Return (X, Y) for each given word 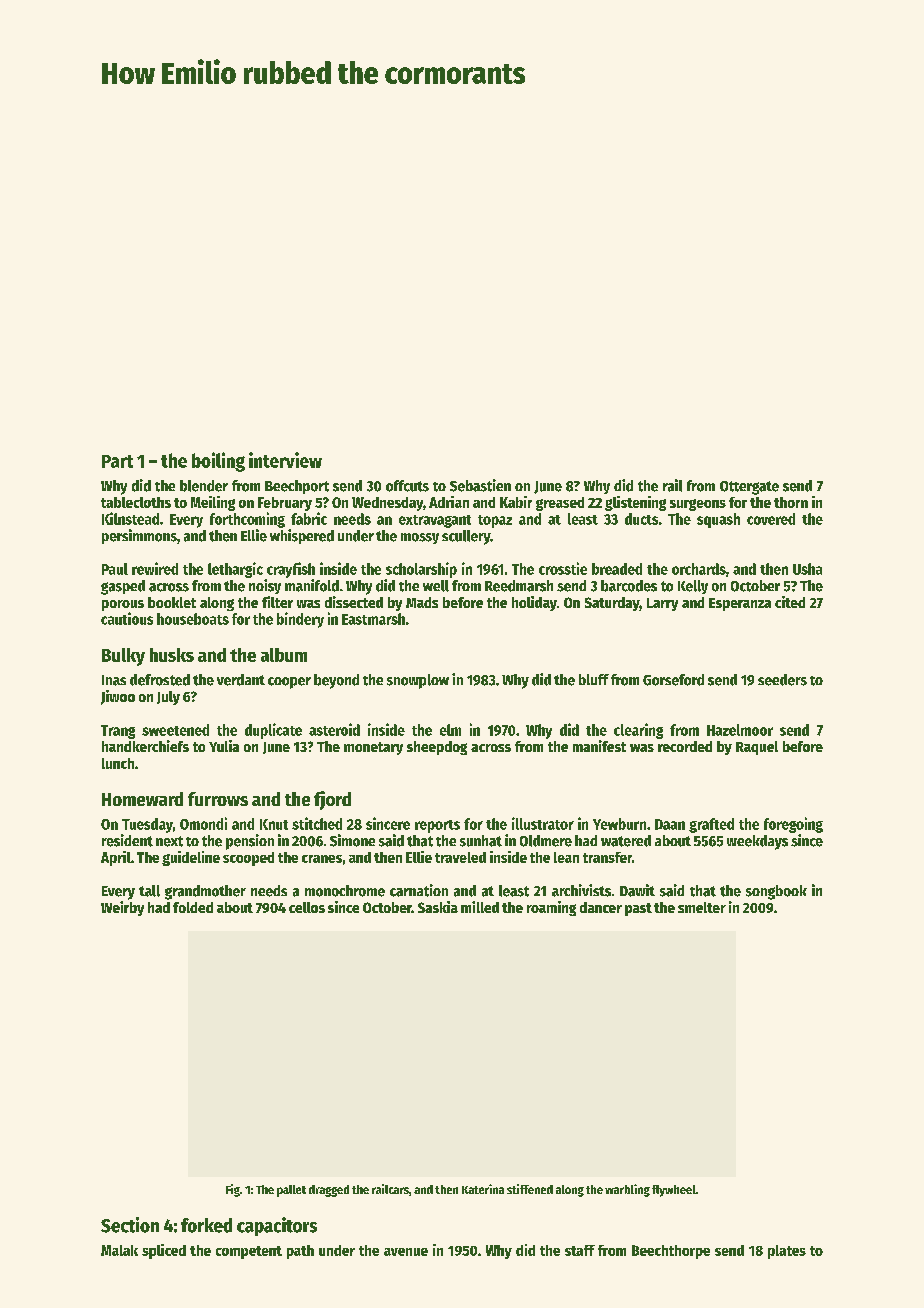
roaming (551, 908)
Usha (807, 569)
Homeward (142, 799)
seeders (782, 680)
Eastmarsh (373, 619)
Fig (233, 1190)
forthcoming (247, 520)
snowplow (418, 681)
